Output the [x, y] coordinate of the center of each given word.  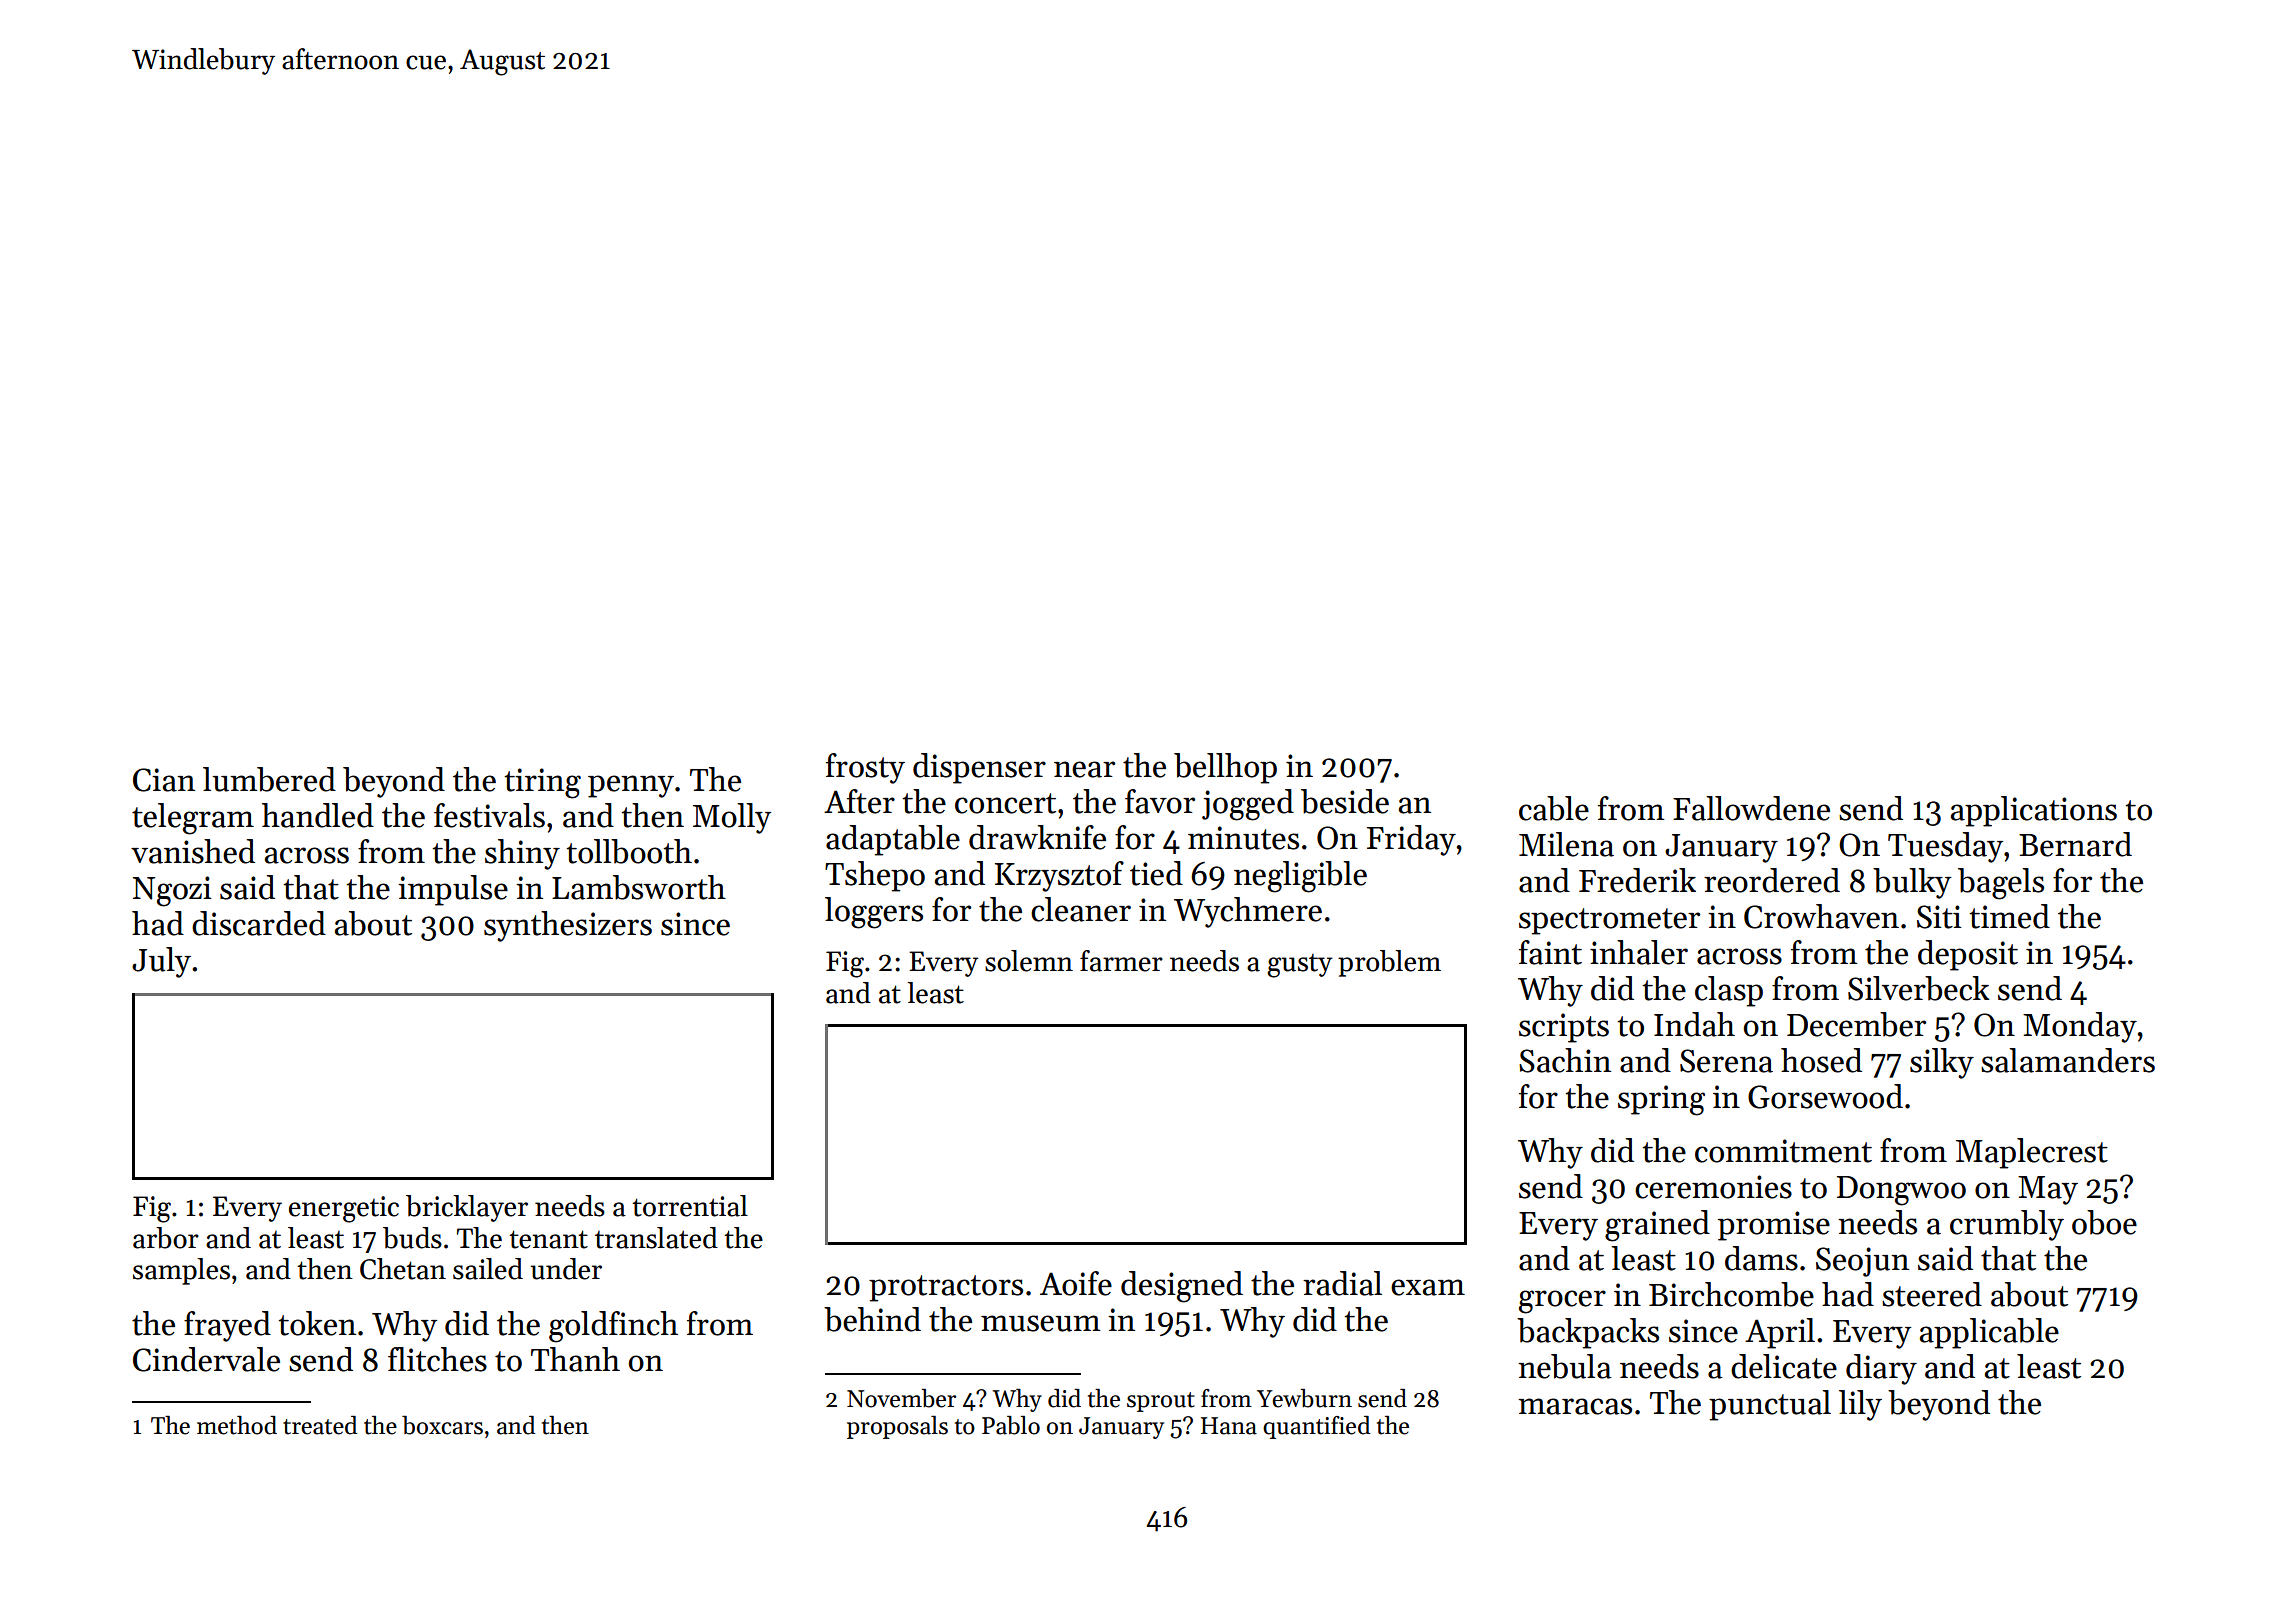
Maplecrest [2032, 1153]
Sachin [1565, 1060]
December [1856, 1024]
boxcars [442, 1425]
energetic [344, 1209]
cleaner [1081, 909]
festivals [489, 815]
